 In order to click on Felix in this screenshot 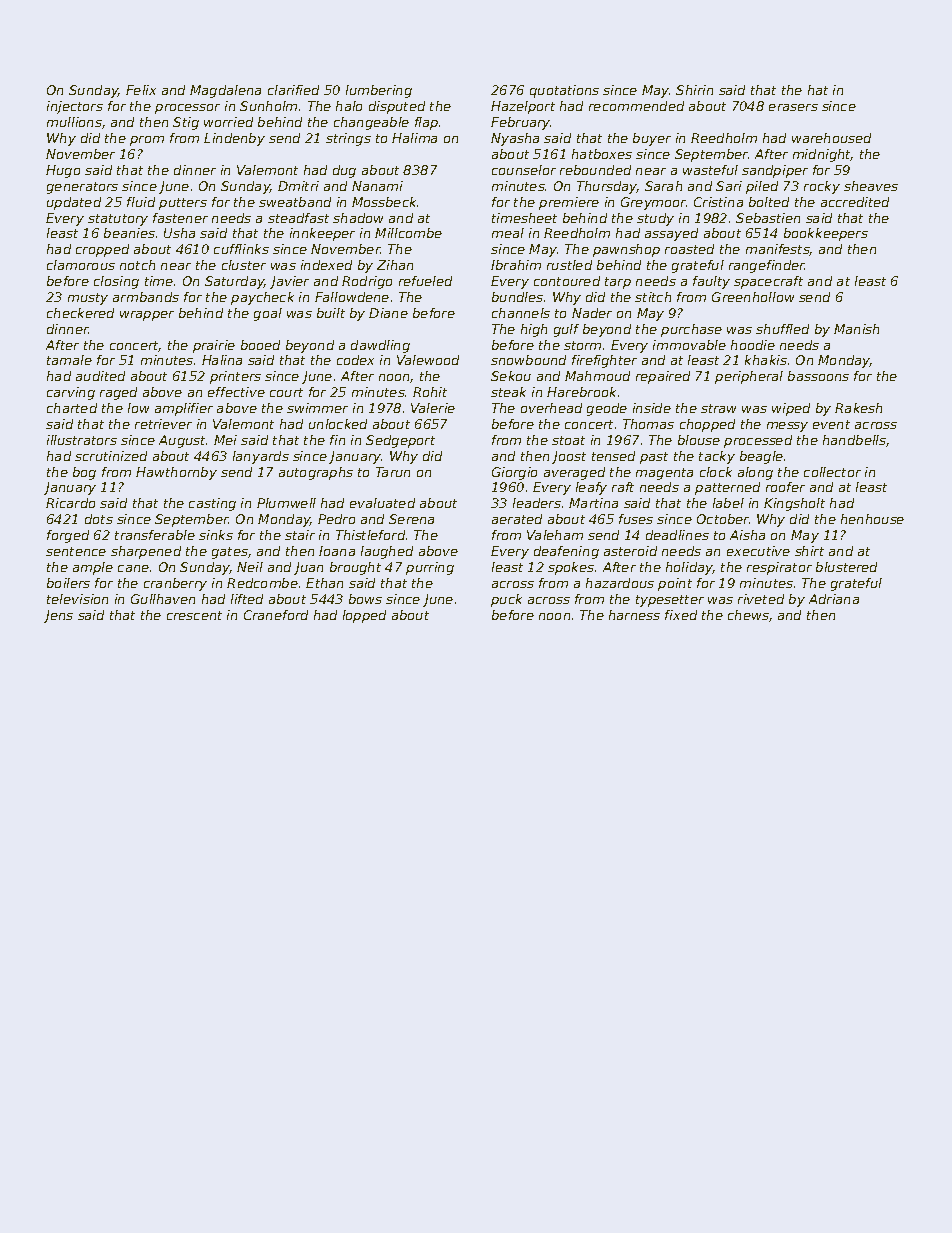, I will do `click(141, 90)`.
